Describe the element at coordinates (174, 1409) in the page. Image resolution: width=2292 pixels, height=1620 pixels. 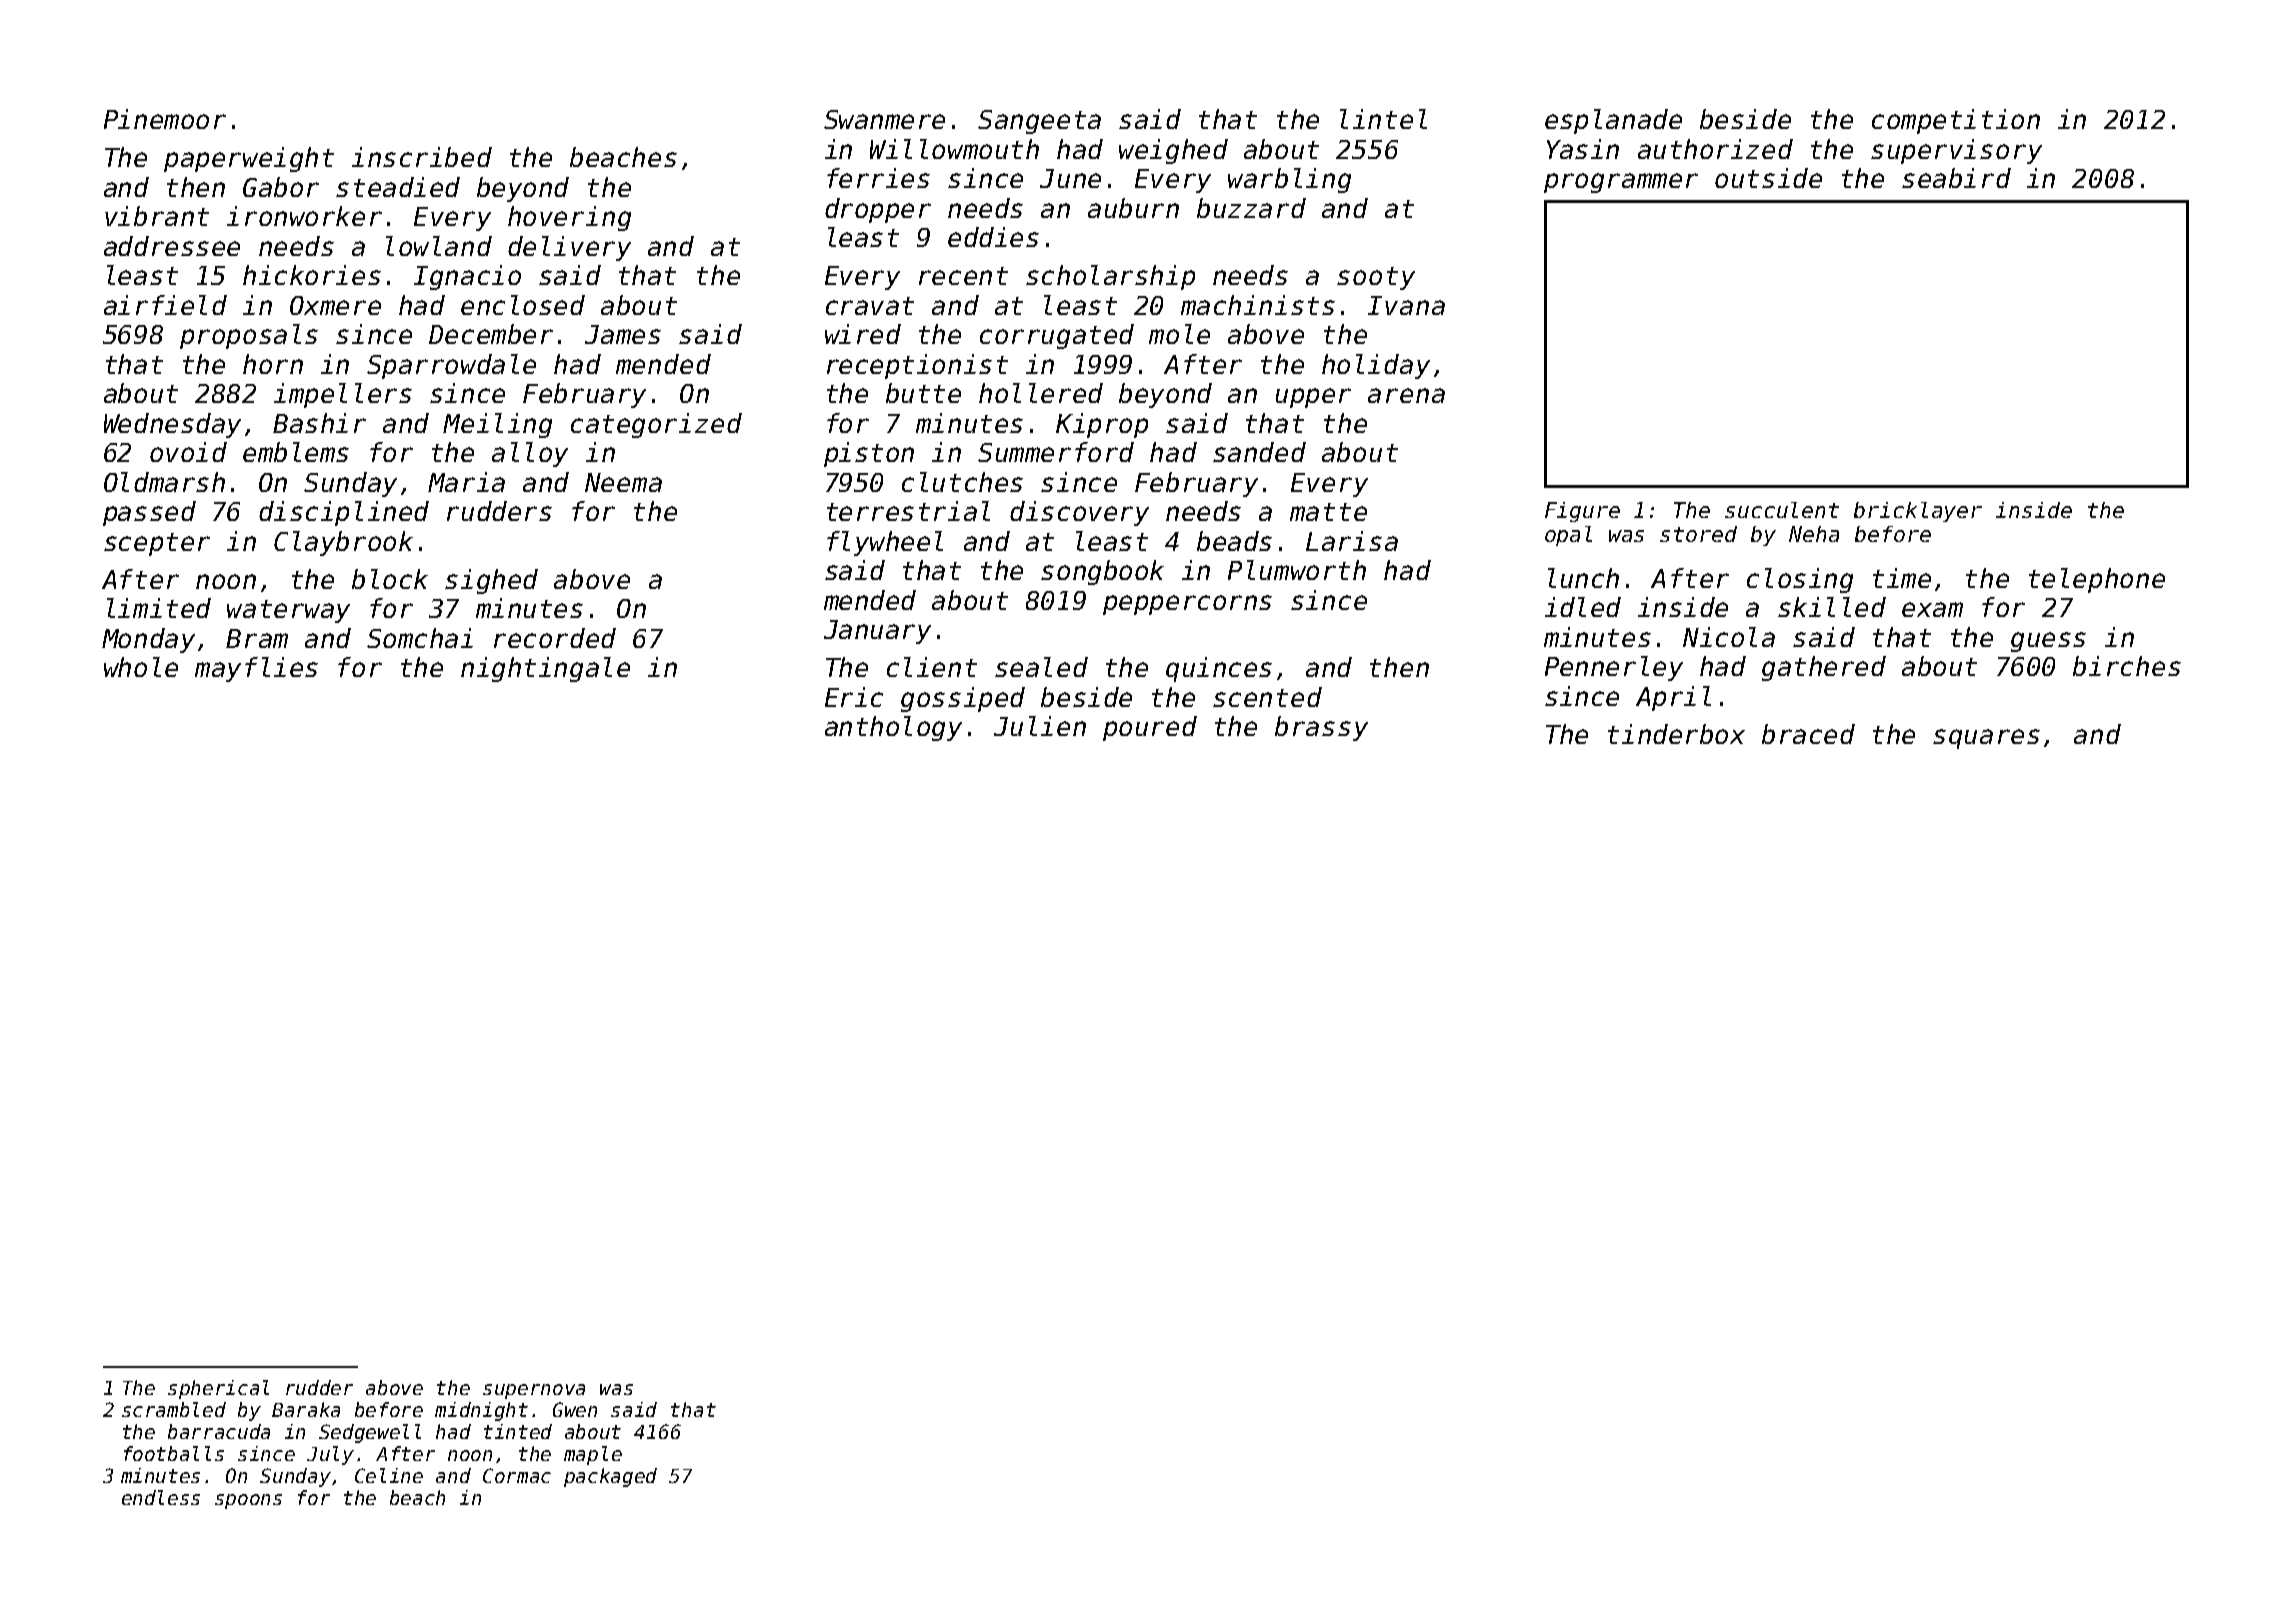
I see `scrambled` at that location.
